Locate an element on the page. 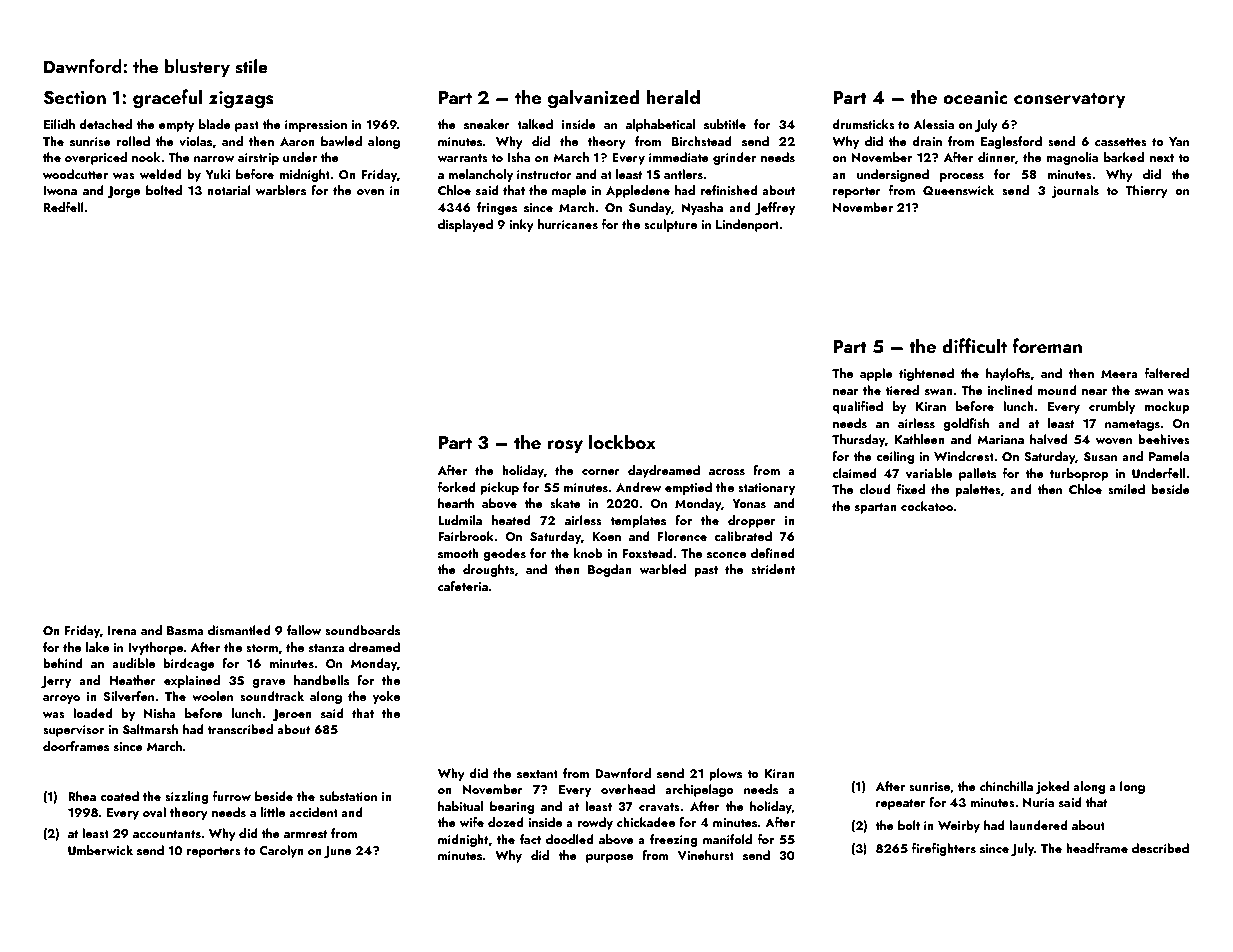 Image resolution: width=1233 pixels, height=952 pixels. Umberwick is located at coordinates (100, 850).
